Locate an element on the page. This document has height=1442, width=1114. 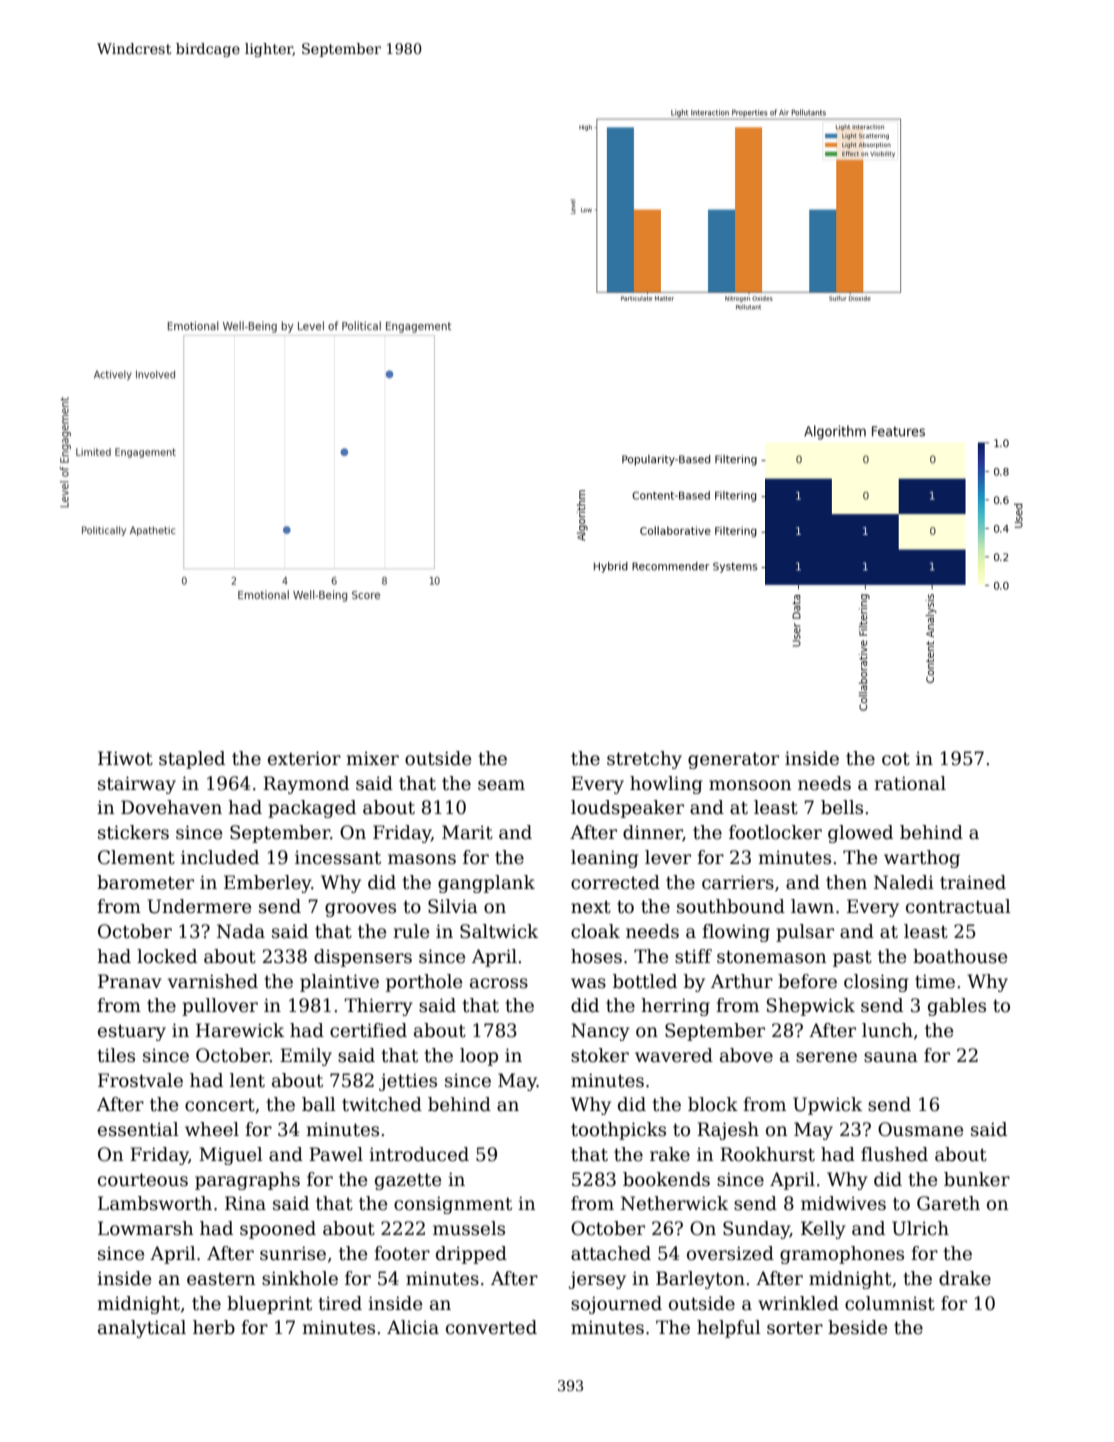
herb is located at coordinates (214, 1327).
